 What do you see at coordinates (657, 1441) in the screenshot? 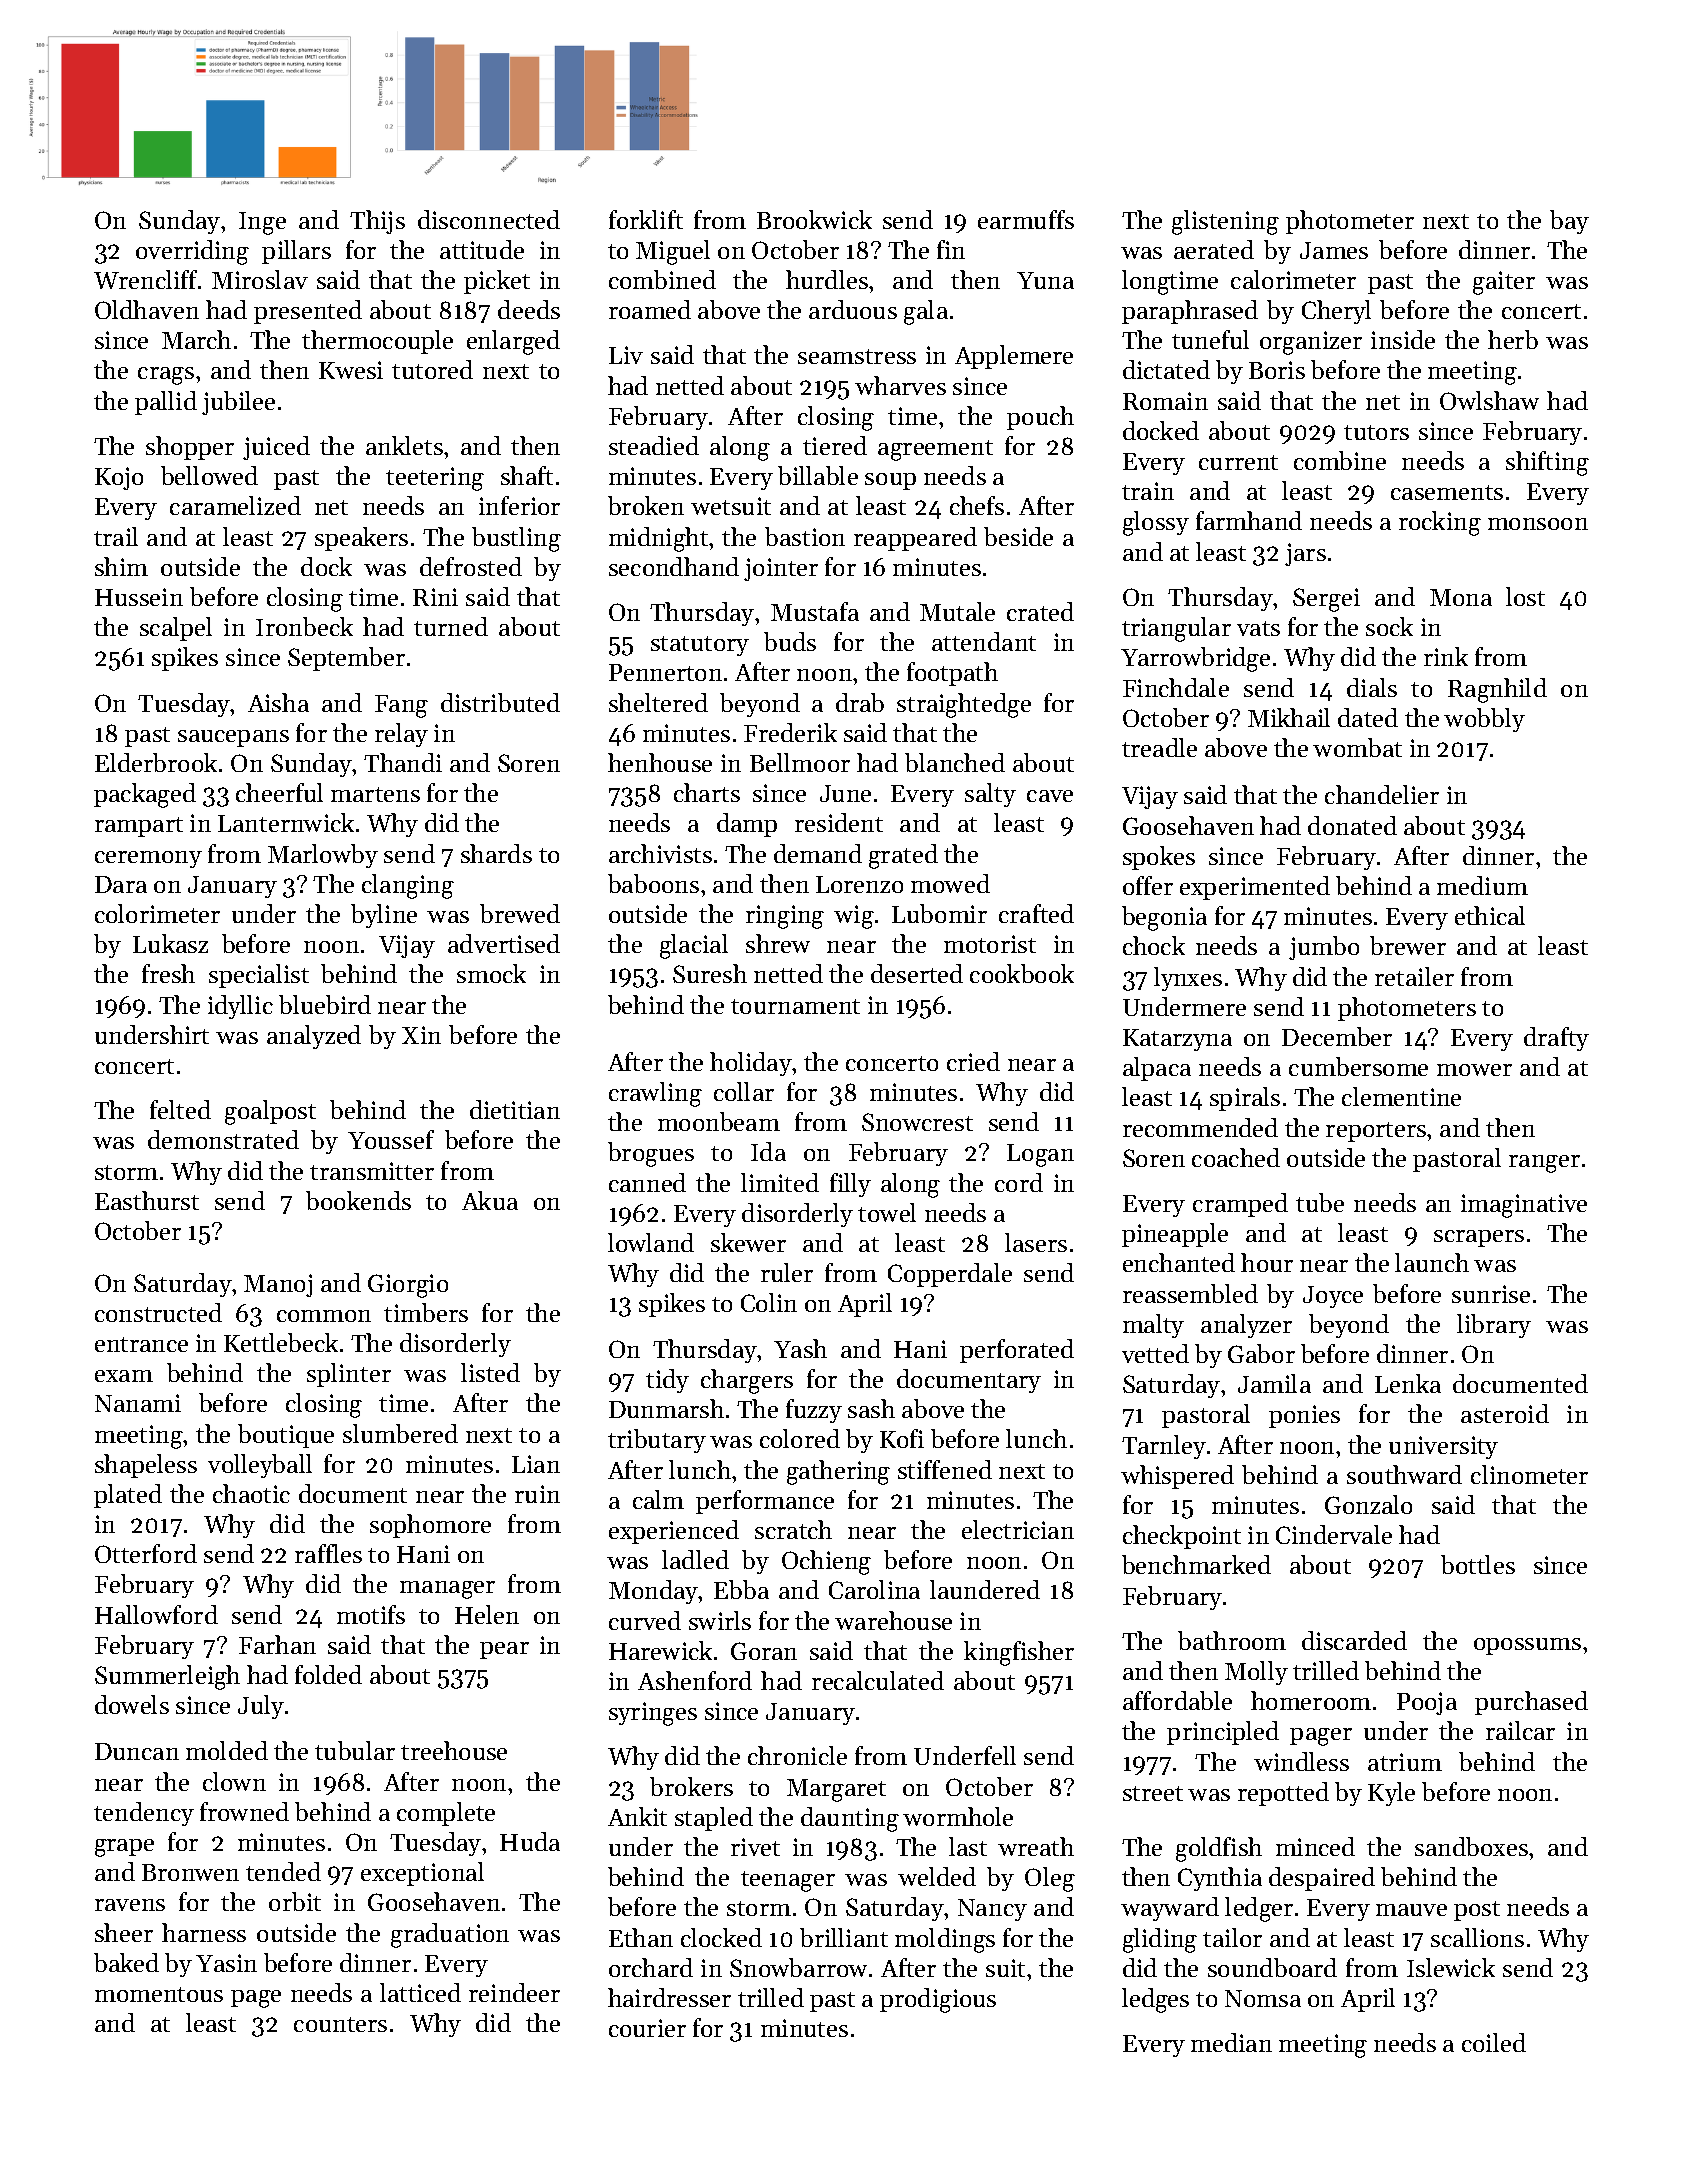
I see `tributary` at bounding box center [657, 1441].
